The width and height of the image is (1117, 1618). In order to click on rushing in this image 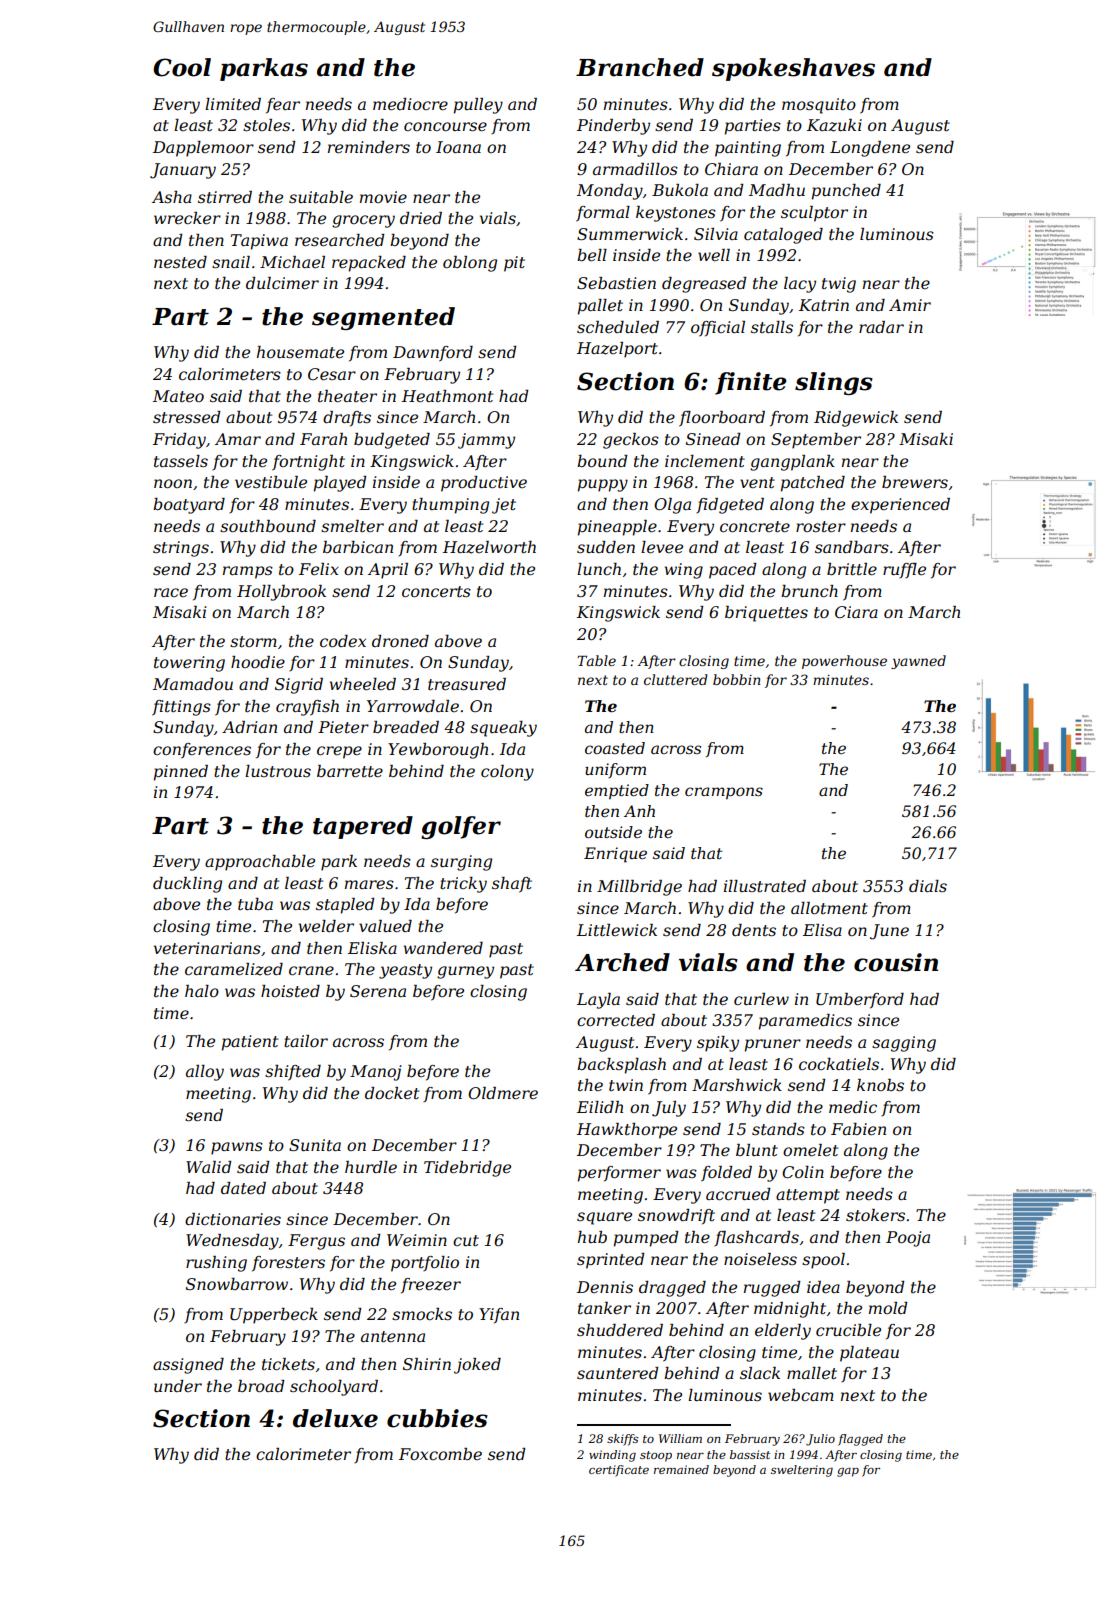, I will do `click(216, 1264)`.
